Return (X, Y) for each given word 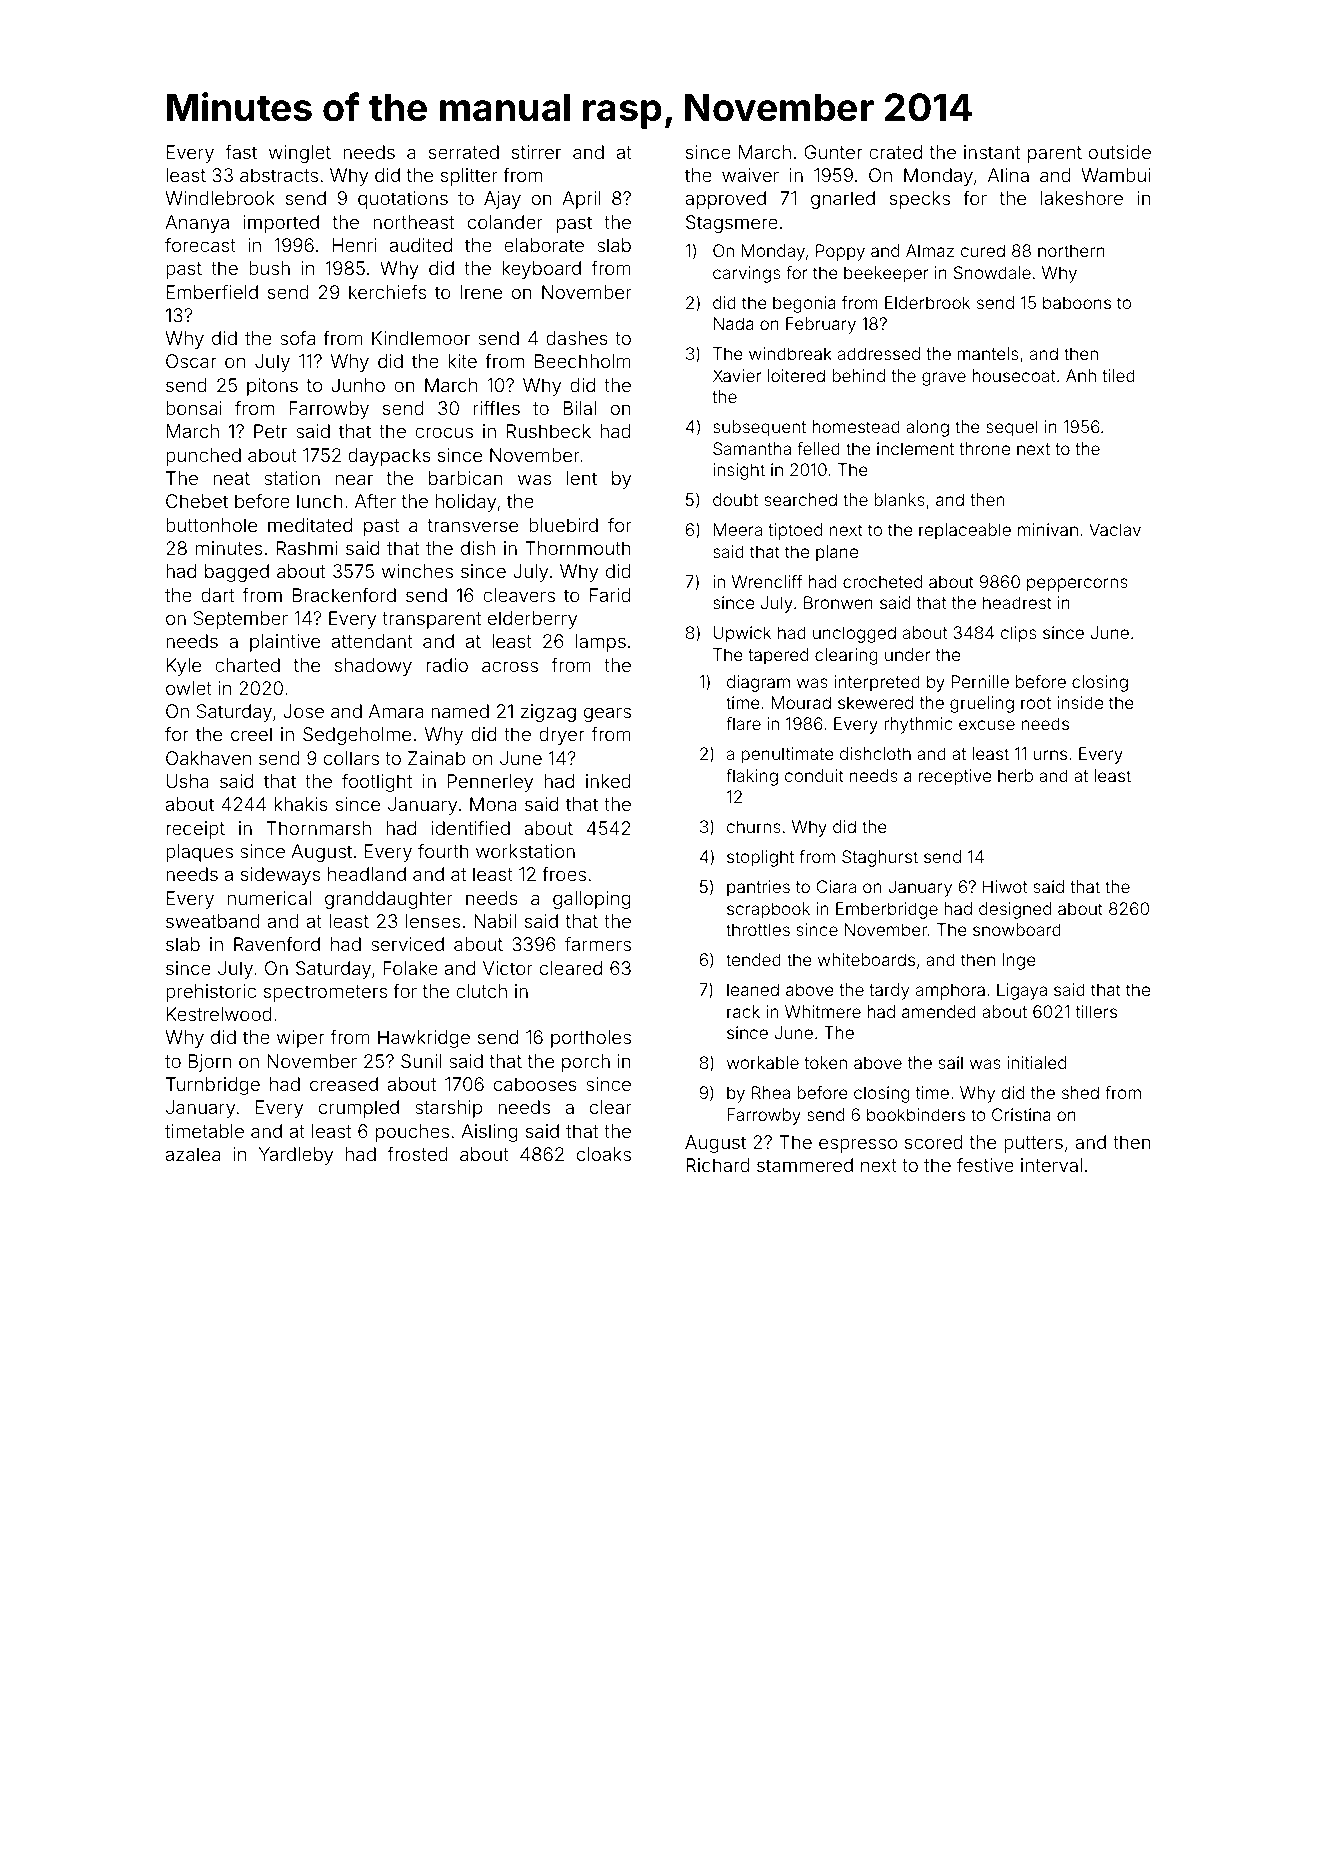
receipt (195, 830)
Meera (738, 529)
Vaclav (1115, 529)
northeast (413, 222)
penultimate (787, 755)
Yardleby (296, 1156)
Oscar (191, 361)
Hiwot (1005, 886)
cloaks (604, 1154)
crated (895, 152)
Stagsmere (732, 224)
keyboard (541, 270)
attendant (372, 641)
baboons (1077, 302)
